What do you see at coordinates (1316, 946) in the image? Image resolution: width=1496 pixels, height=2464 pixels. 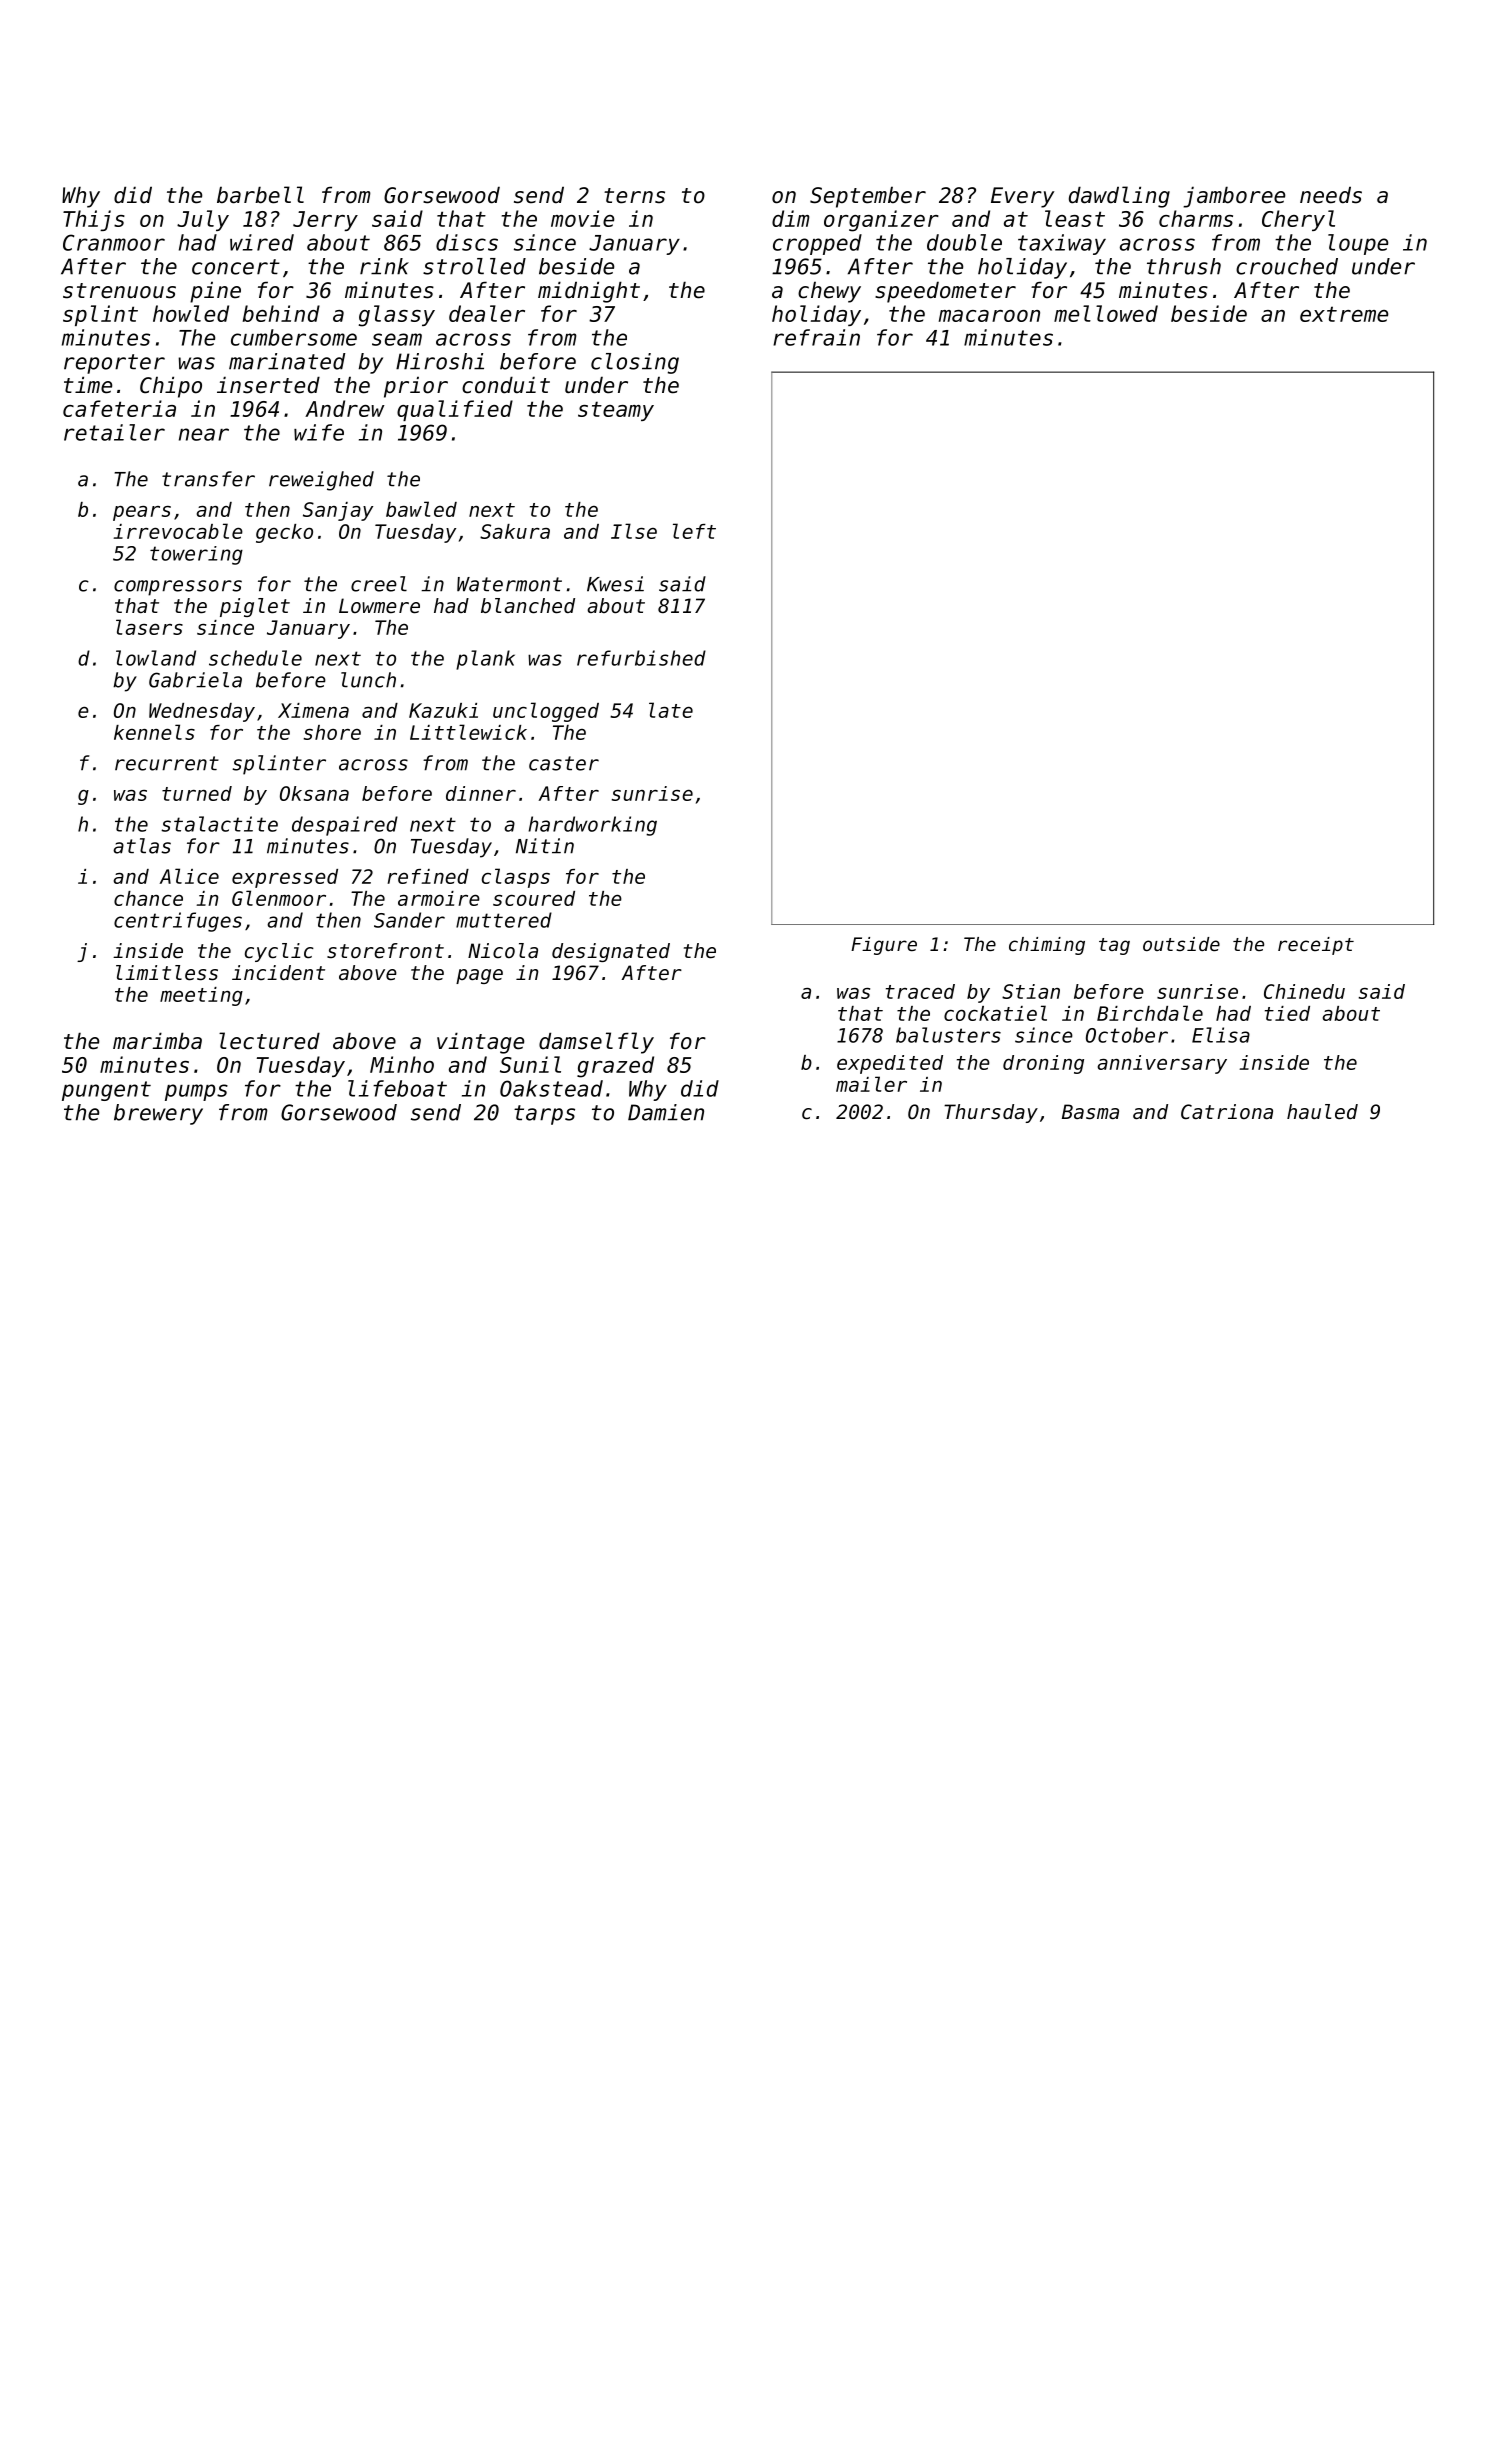 I see `receipt` at bounding box center [1316, 946].
